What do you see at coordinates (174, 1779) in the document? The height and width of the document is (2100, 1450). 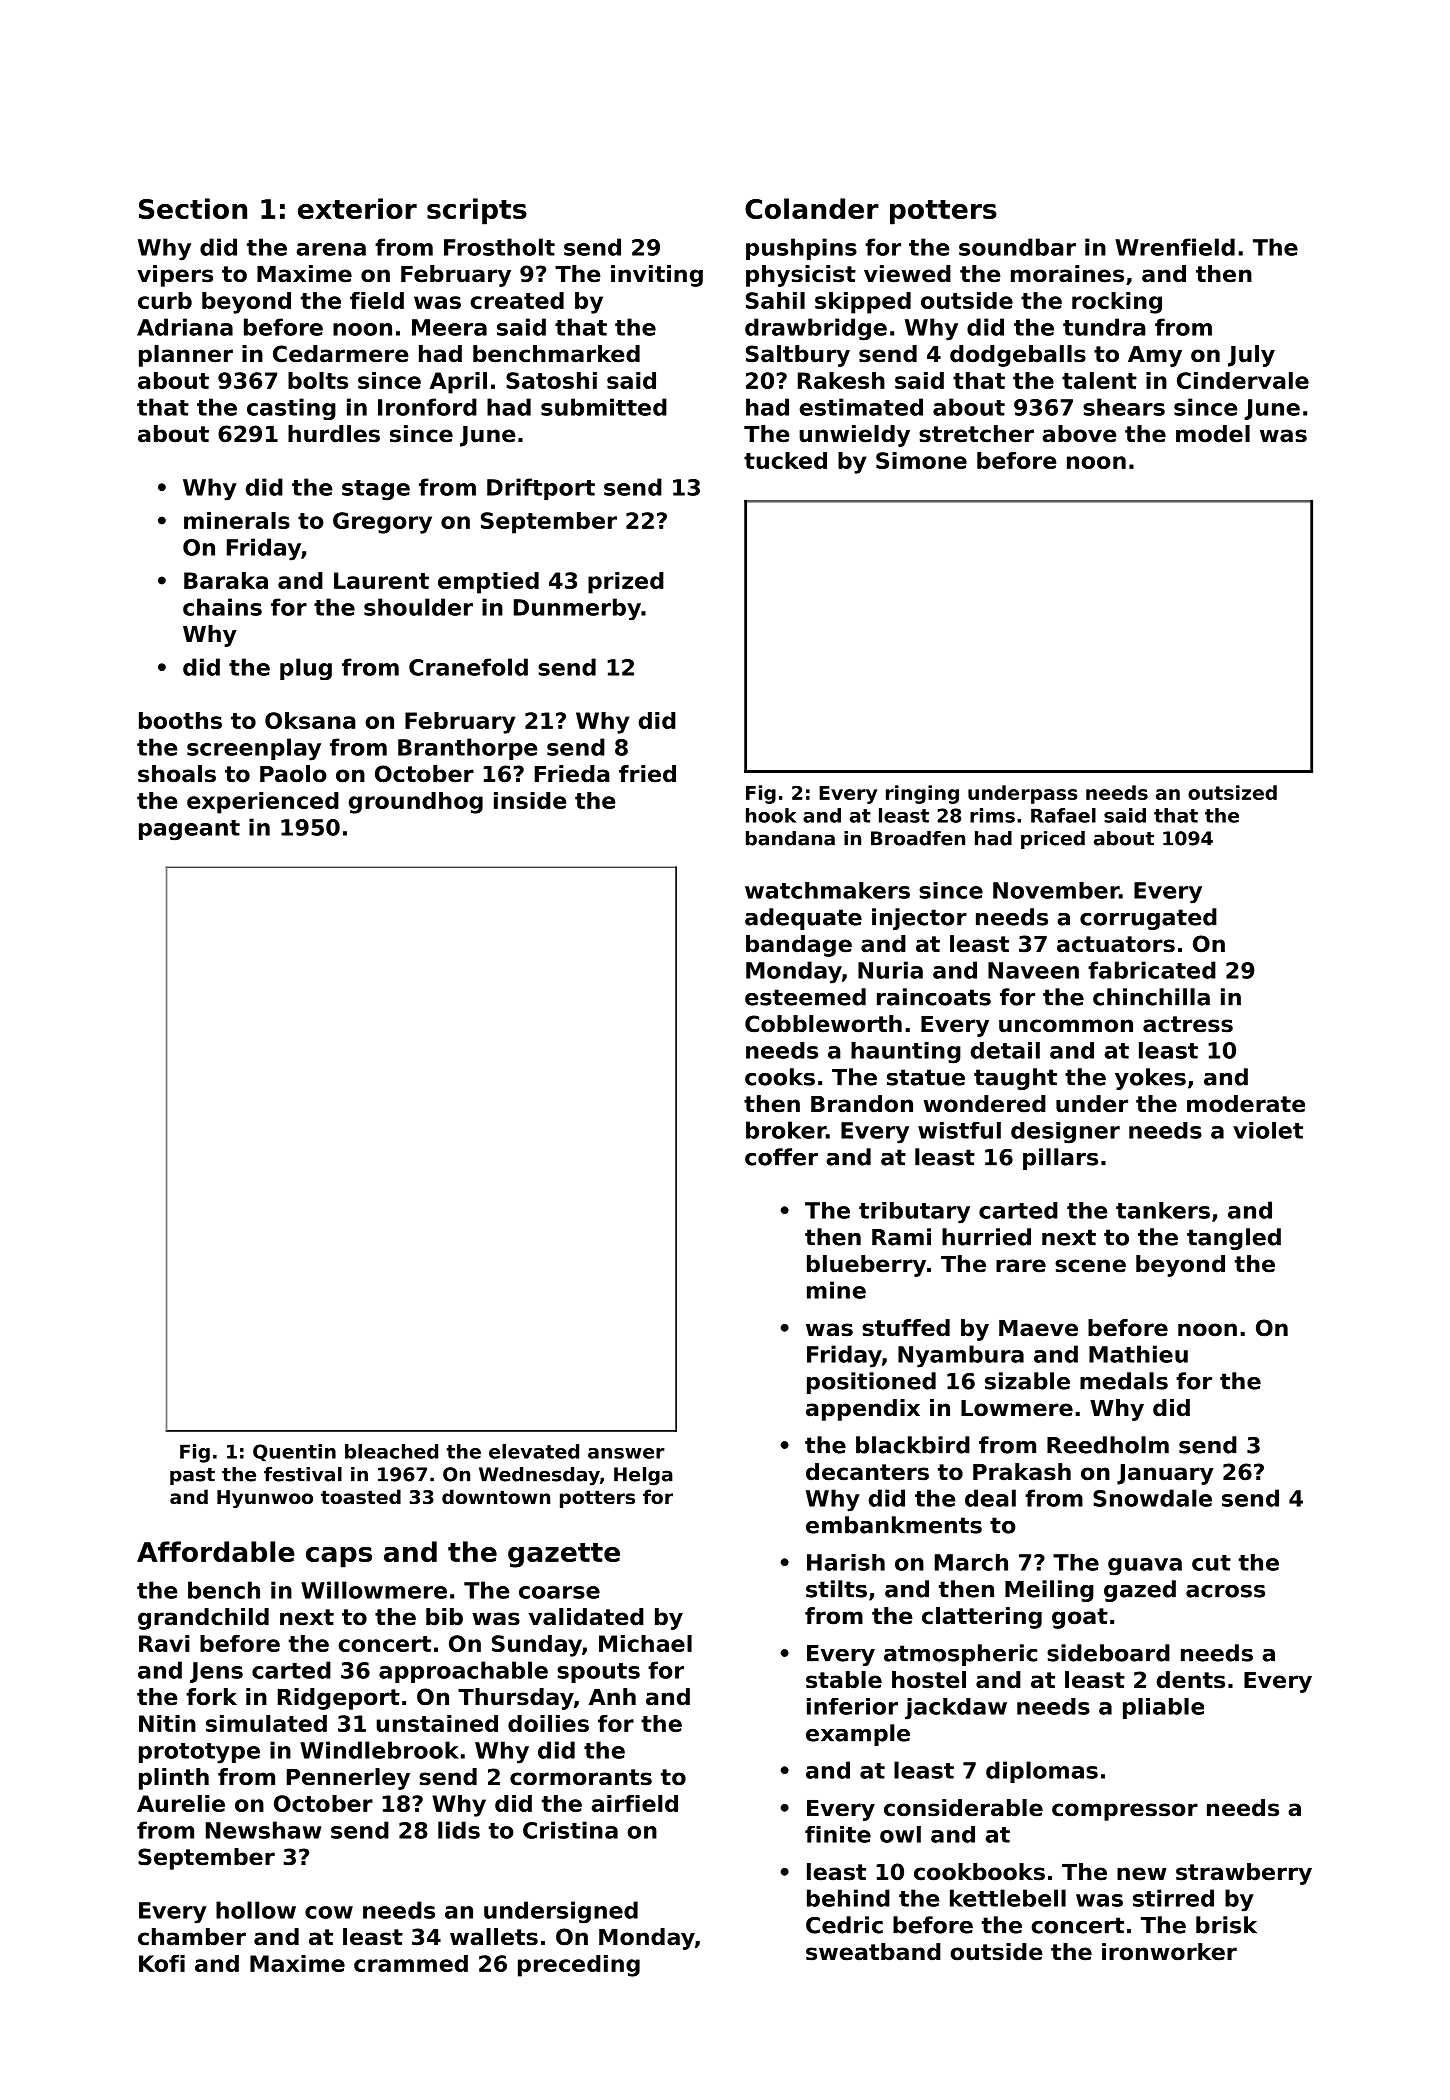 I see `plinth` at bounding box center [174, 1779].
